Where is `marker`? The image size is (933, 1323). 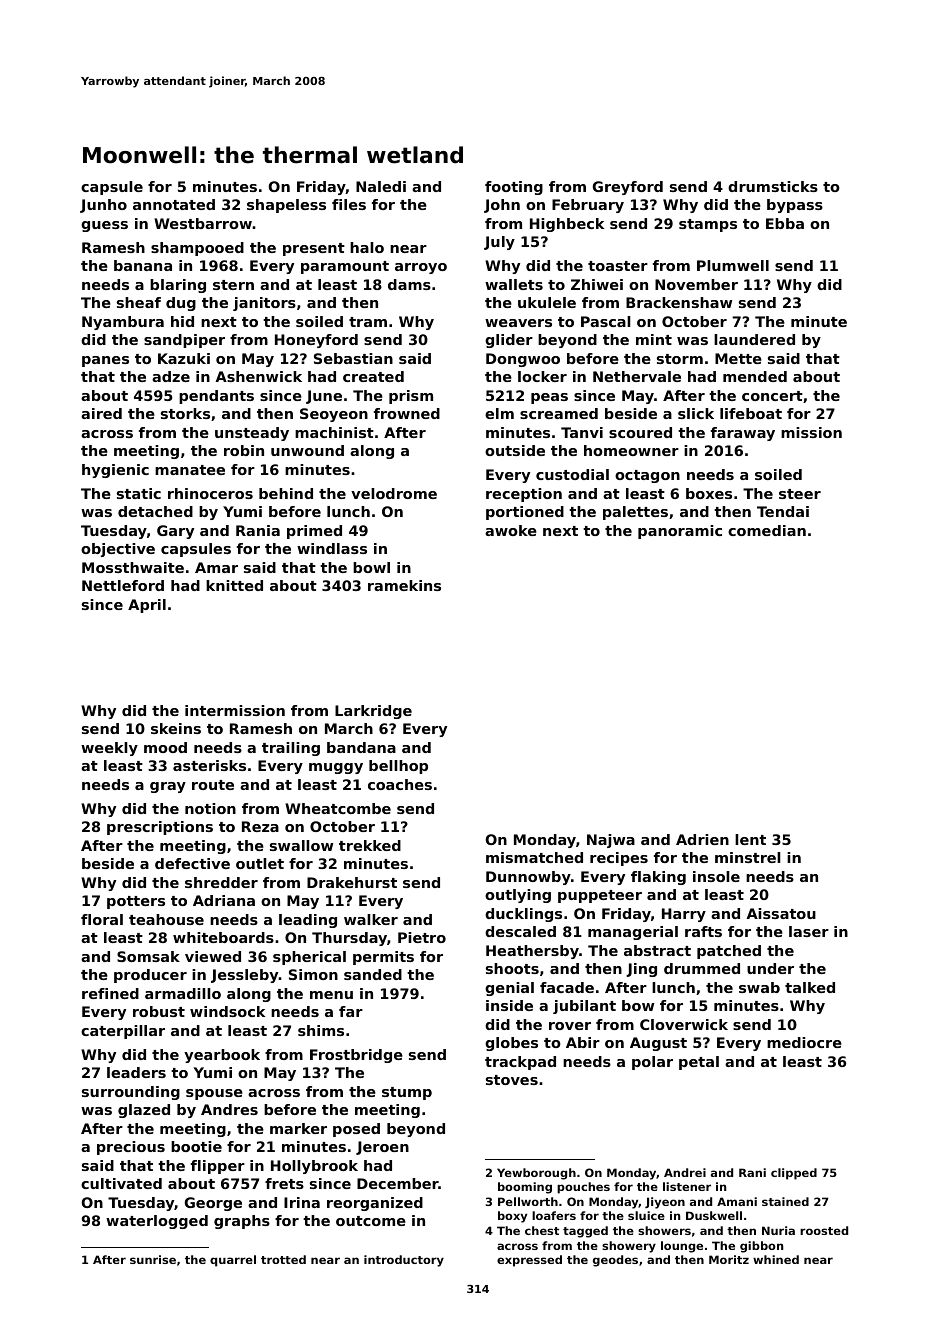 marker is located at coordinates (298, 1128).
